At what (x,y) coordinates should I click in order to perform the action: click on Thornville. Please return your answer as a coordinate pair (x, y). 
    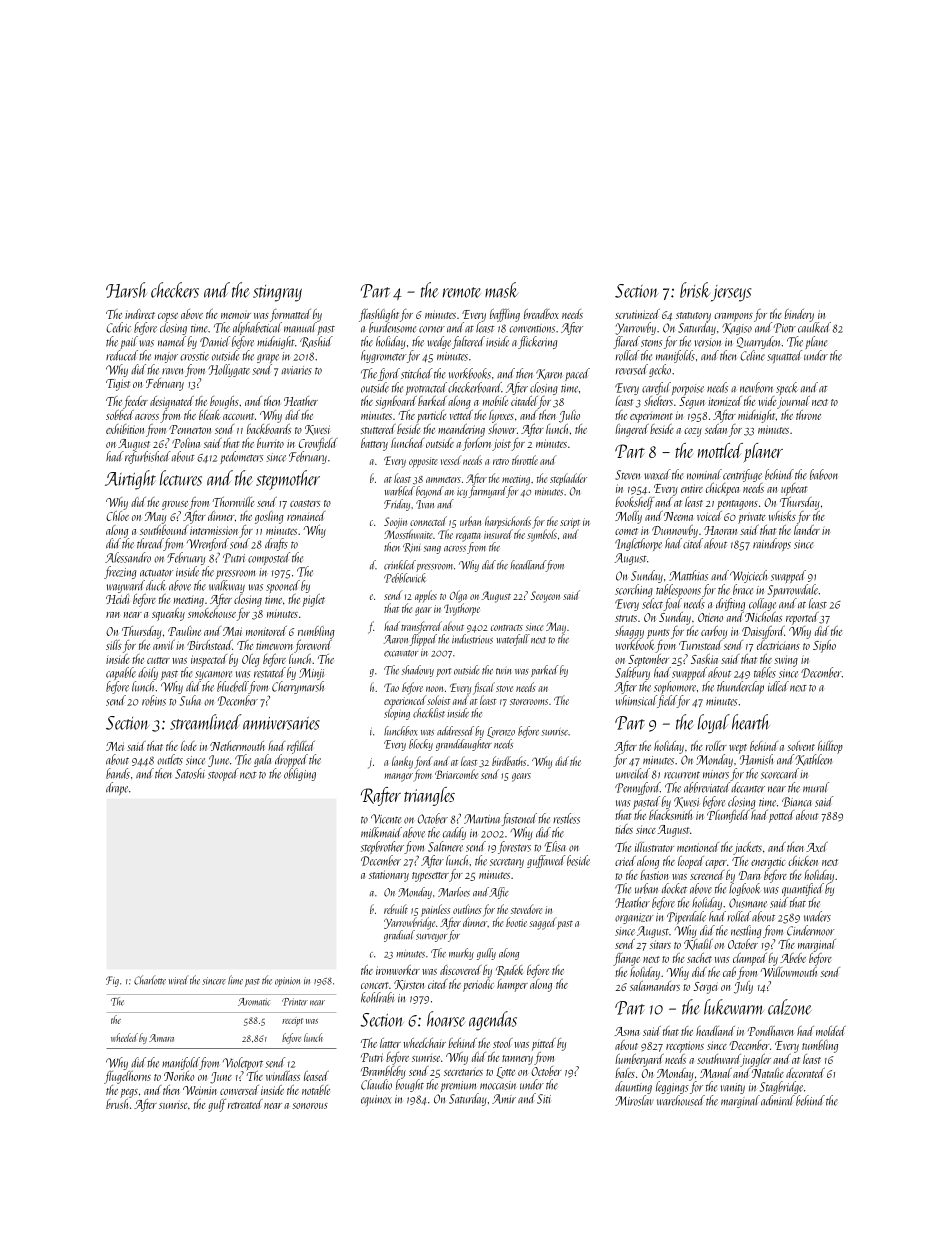
    Looking at the image, I should click on (233, 502).
